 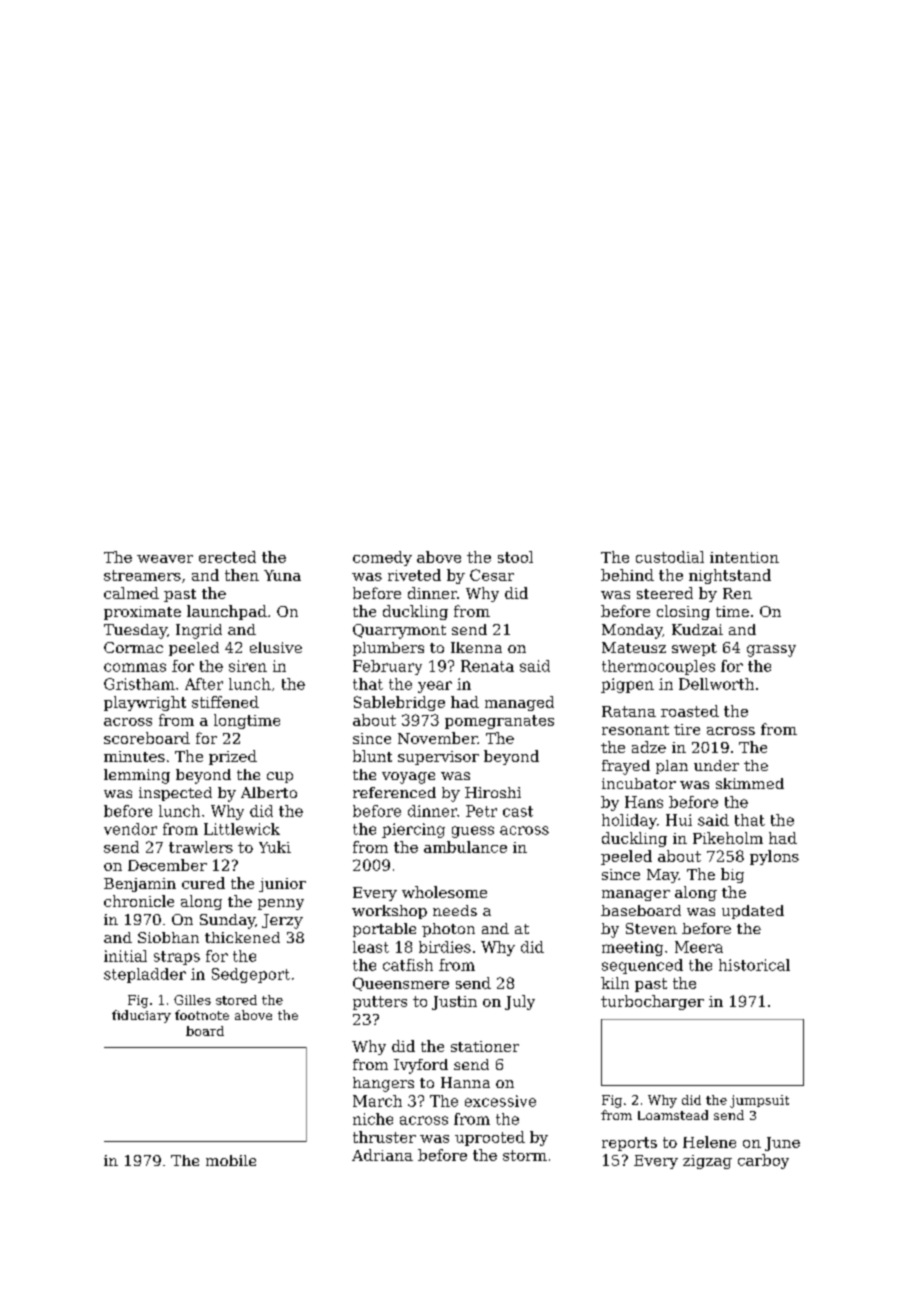 I want to click on stored, so click(x=236, y=1000).
